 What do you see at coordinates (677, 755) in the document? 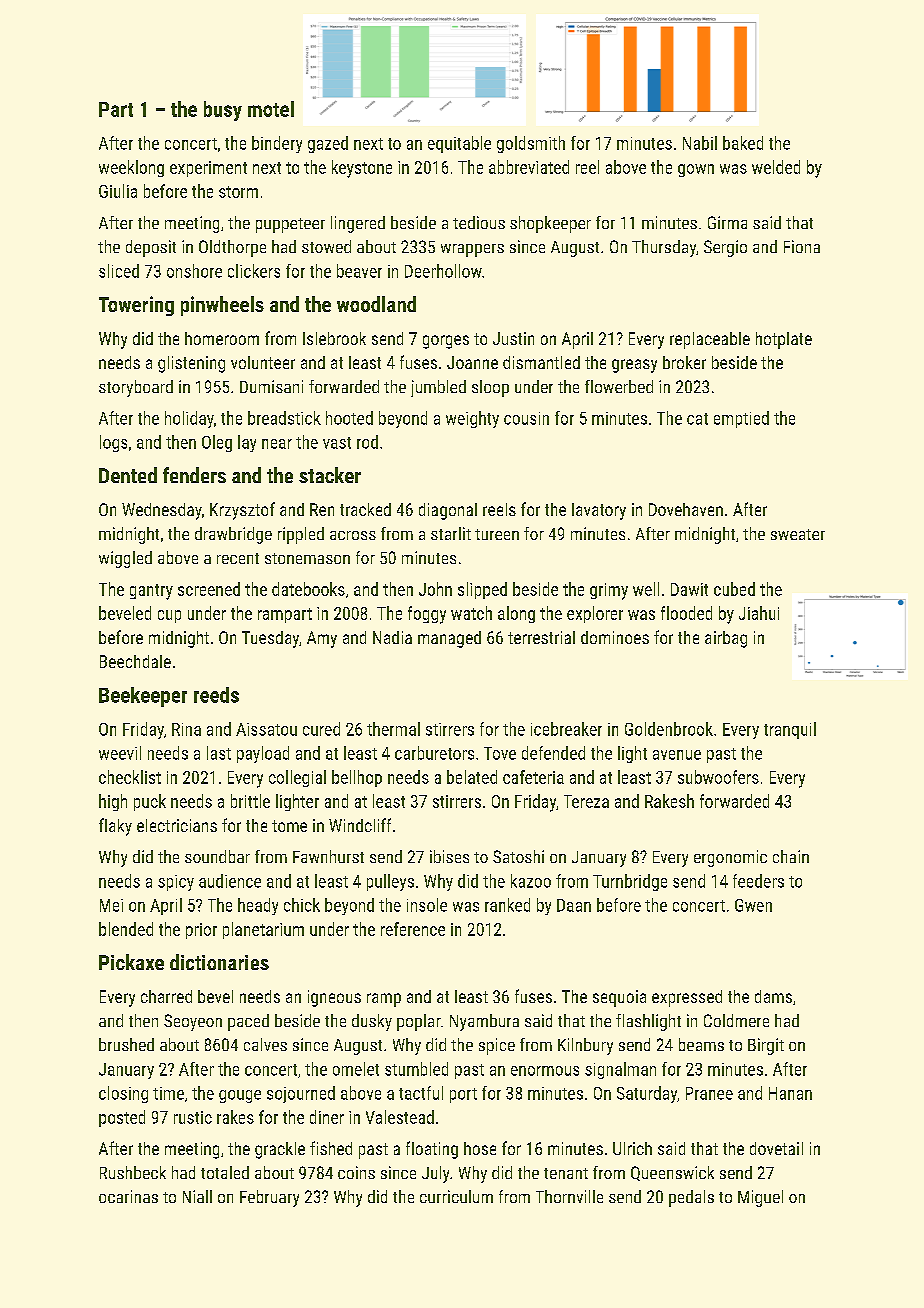
I see `avenue` at bounding box center [677, 755].
